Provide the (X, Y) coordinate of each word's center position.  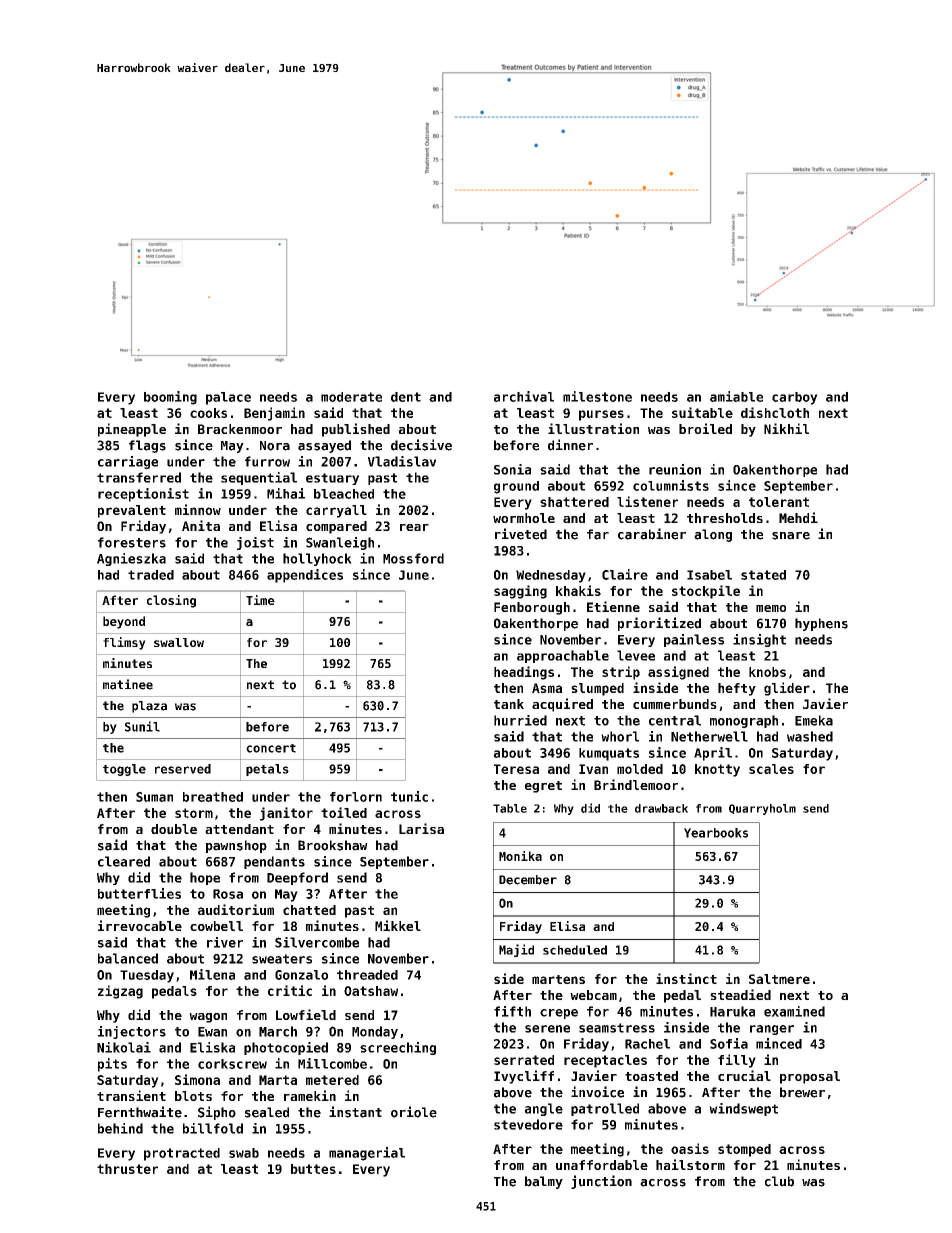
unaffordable (602, 1165)
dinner (570, 445)
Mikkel (398, 925)
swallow (179, 642)
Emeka (814, 720)
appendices (305, 576)
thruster (127, 1169)
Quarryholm (762, 809)
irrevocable (140, 925)
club (779, 1181)
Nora (275, 446)
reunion (675, 469)
